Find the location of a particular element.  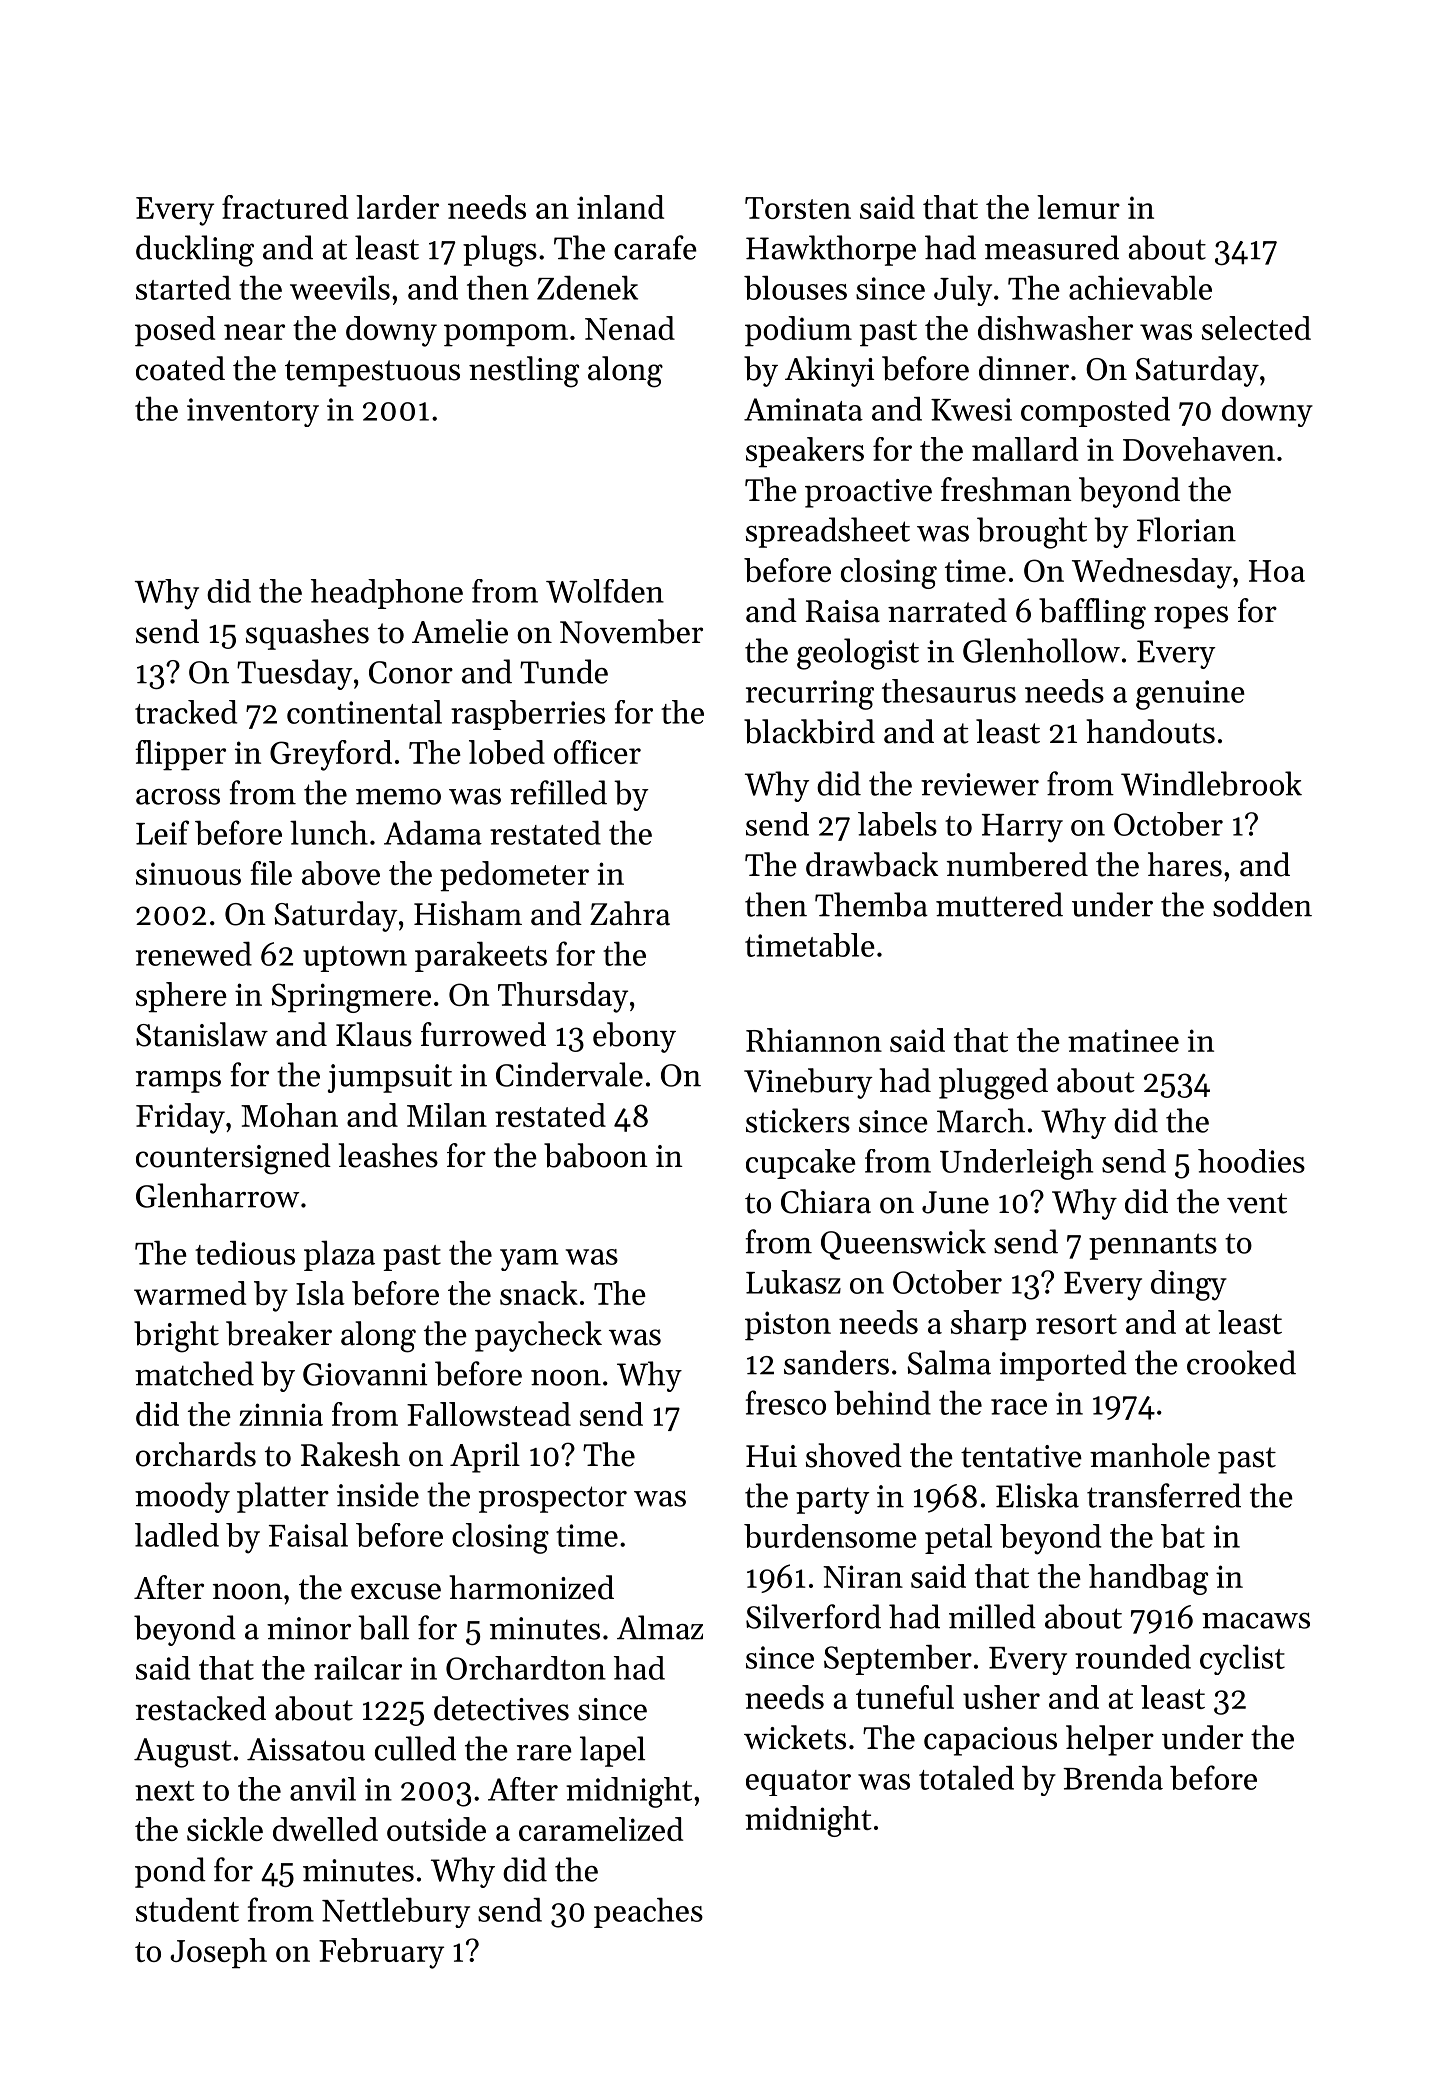

Raisa is located at coordinates (843, 611).
